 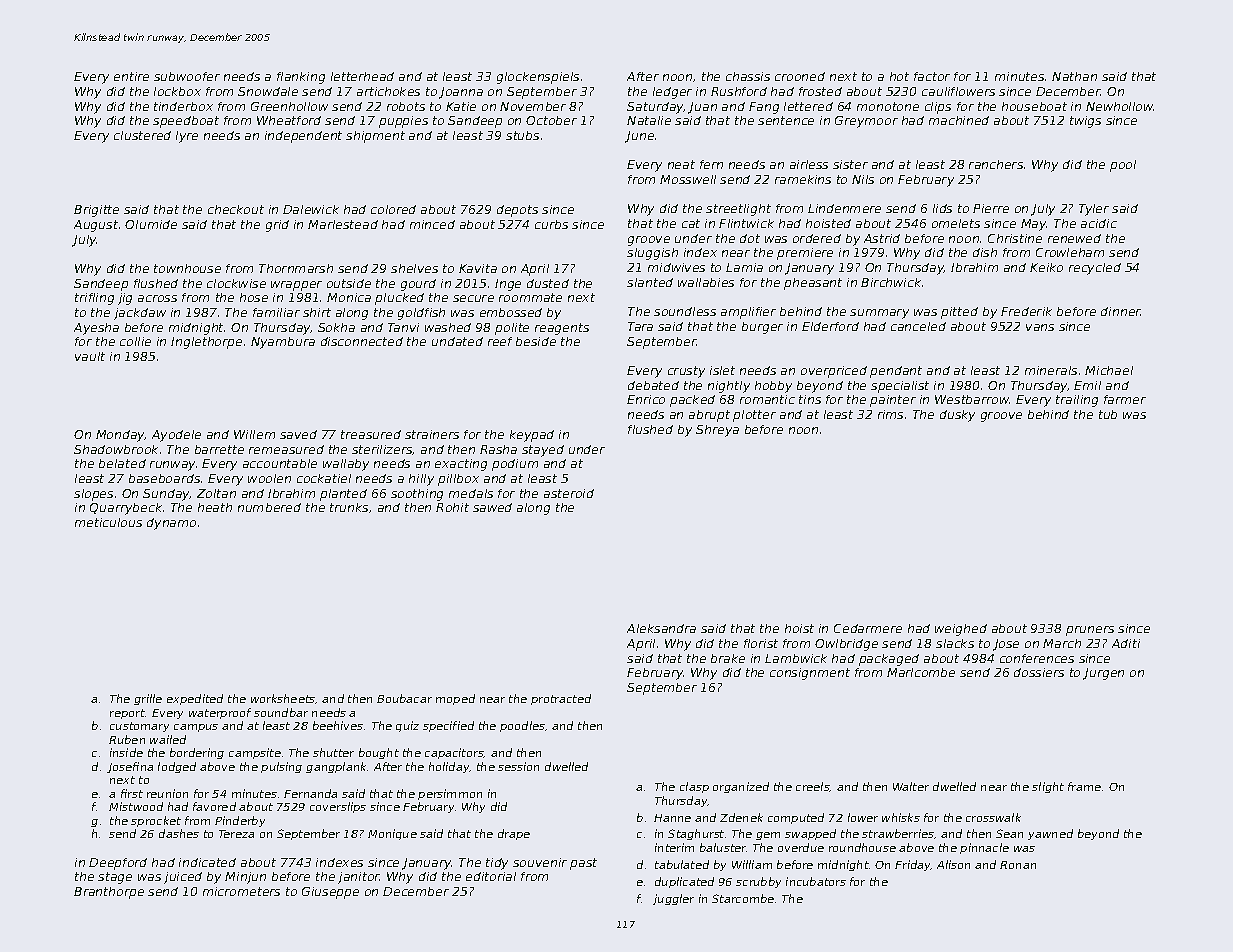 I want to click on neat, so click(x=681, y=164).
